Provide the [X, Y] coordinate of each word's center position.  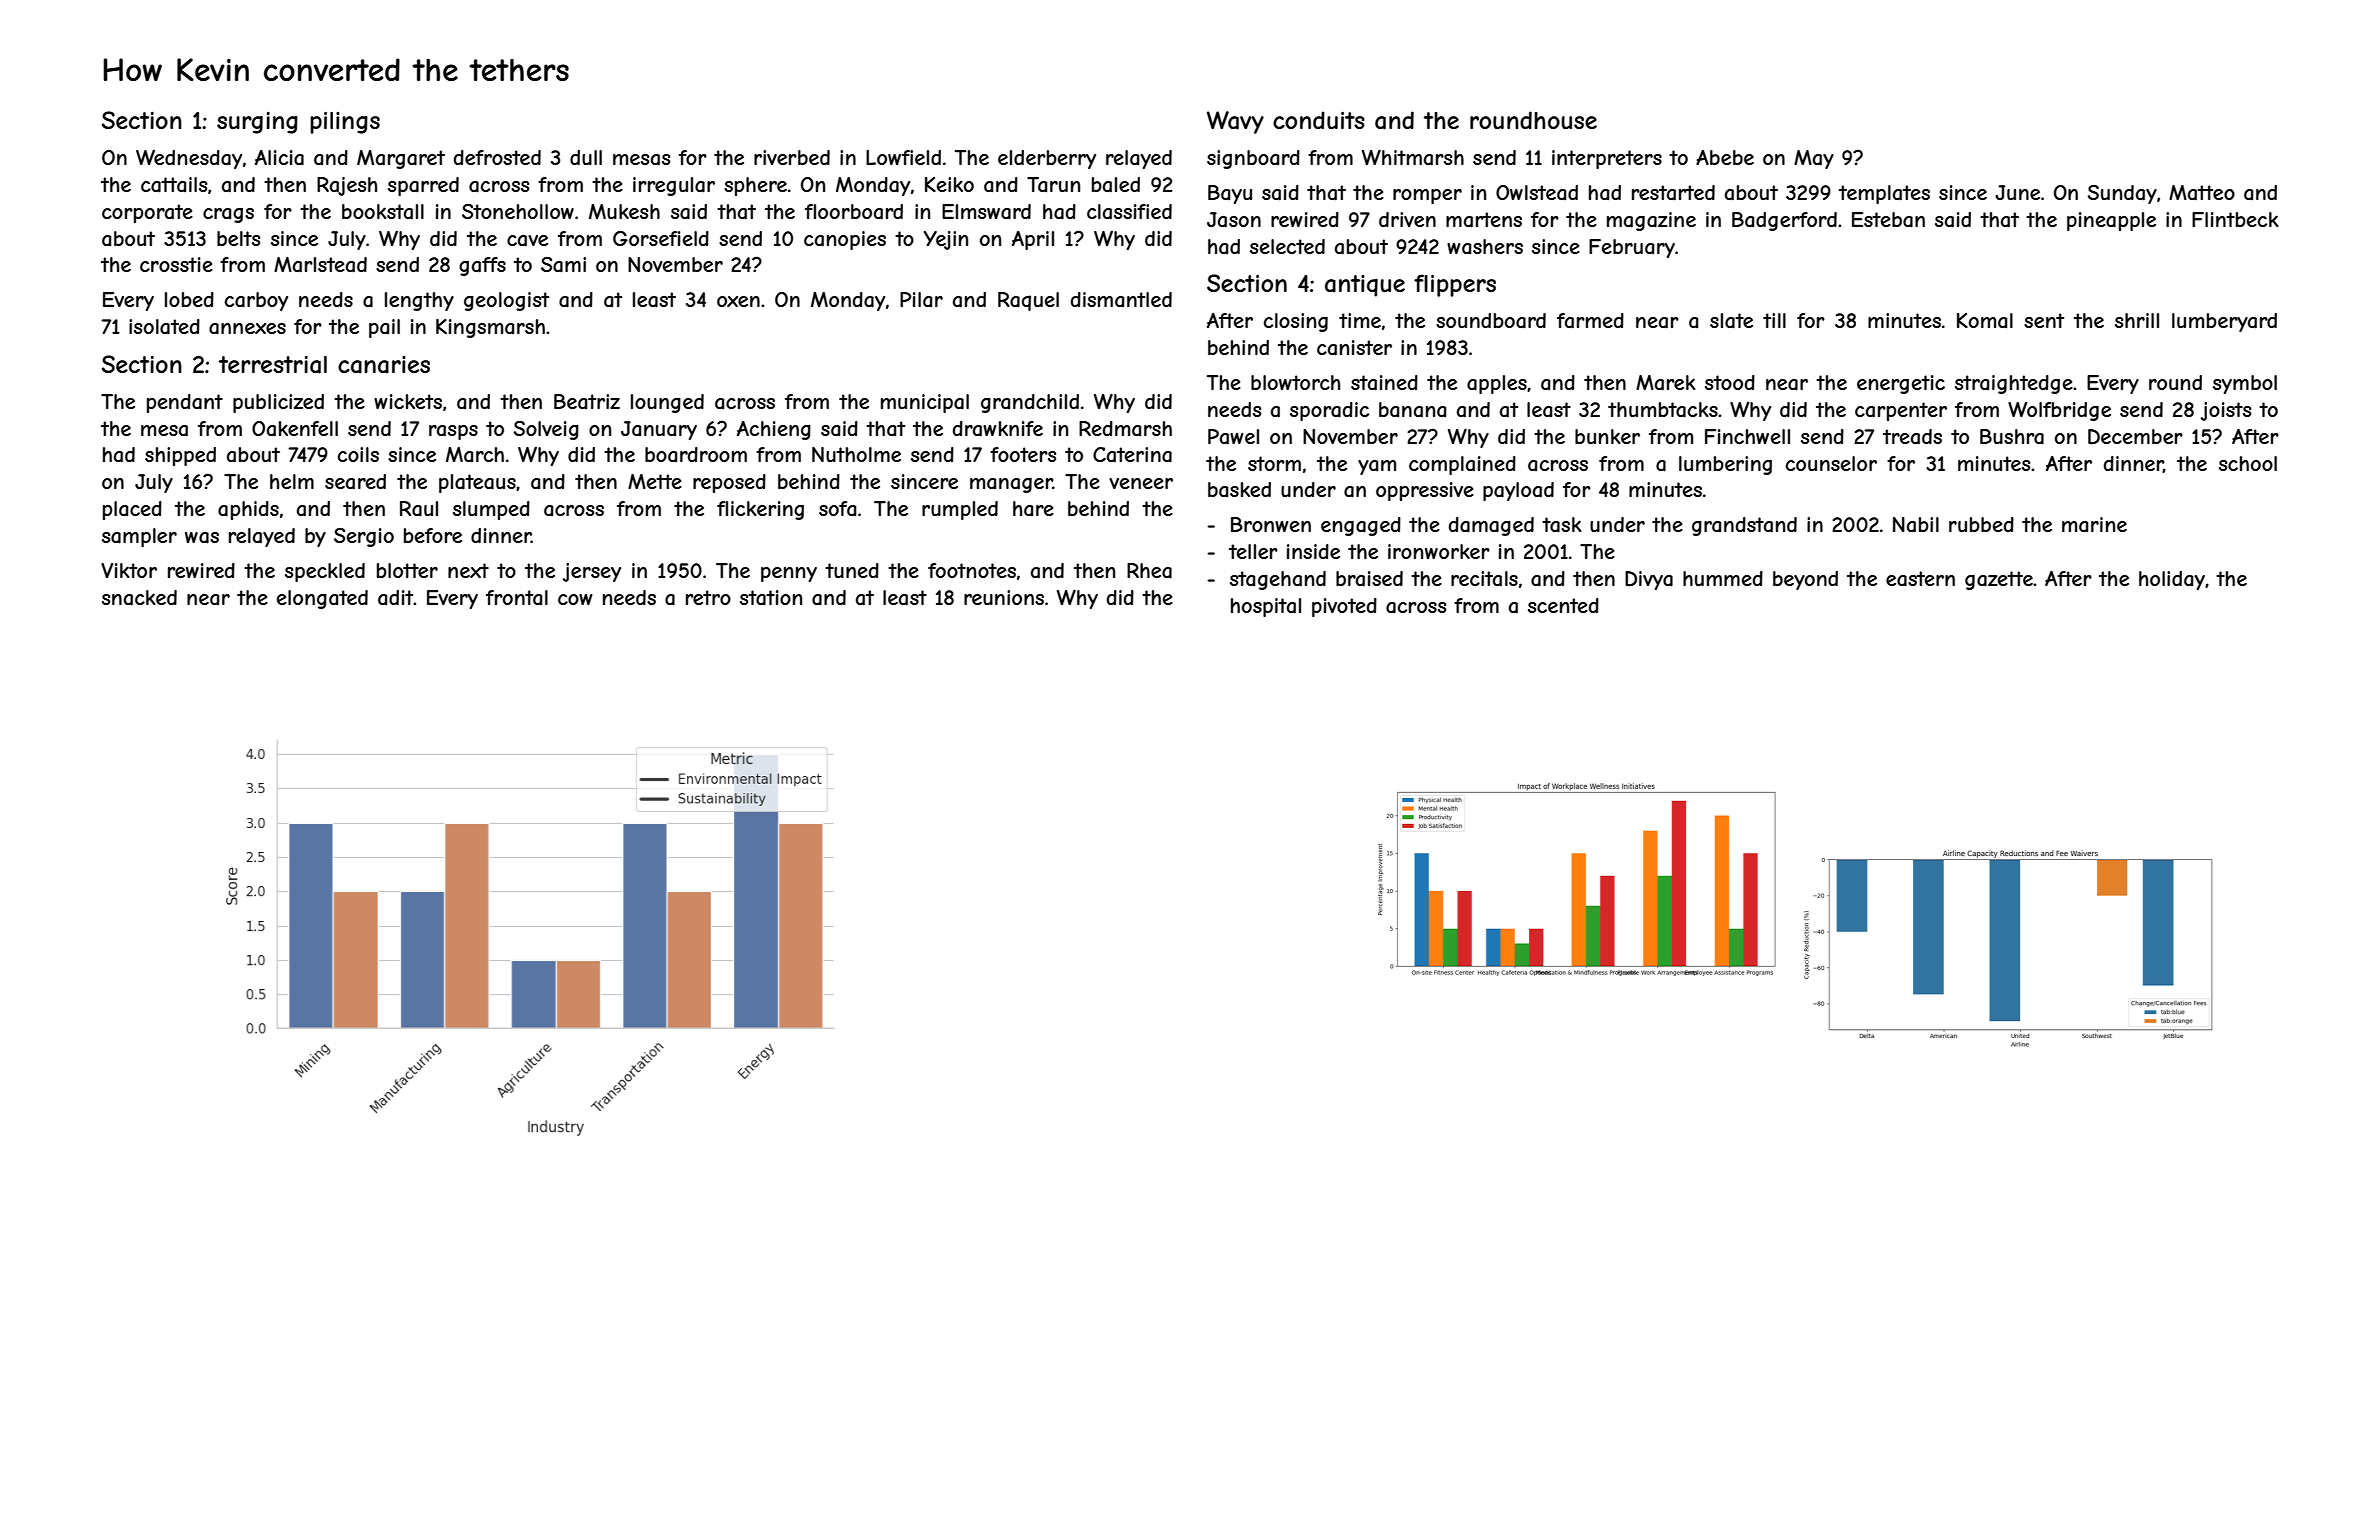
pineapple [2111, 221]
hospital [1266, 607]
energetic [1901, 384]
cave [527, 241]
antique [1365, 286]
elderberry [1047, 159]
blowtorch [1295, 382]
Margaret [401, 159]
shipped [180, 456]
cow [575, 599]
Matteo [2202, 193]
